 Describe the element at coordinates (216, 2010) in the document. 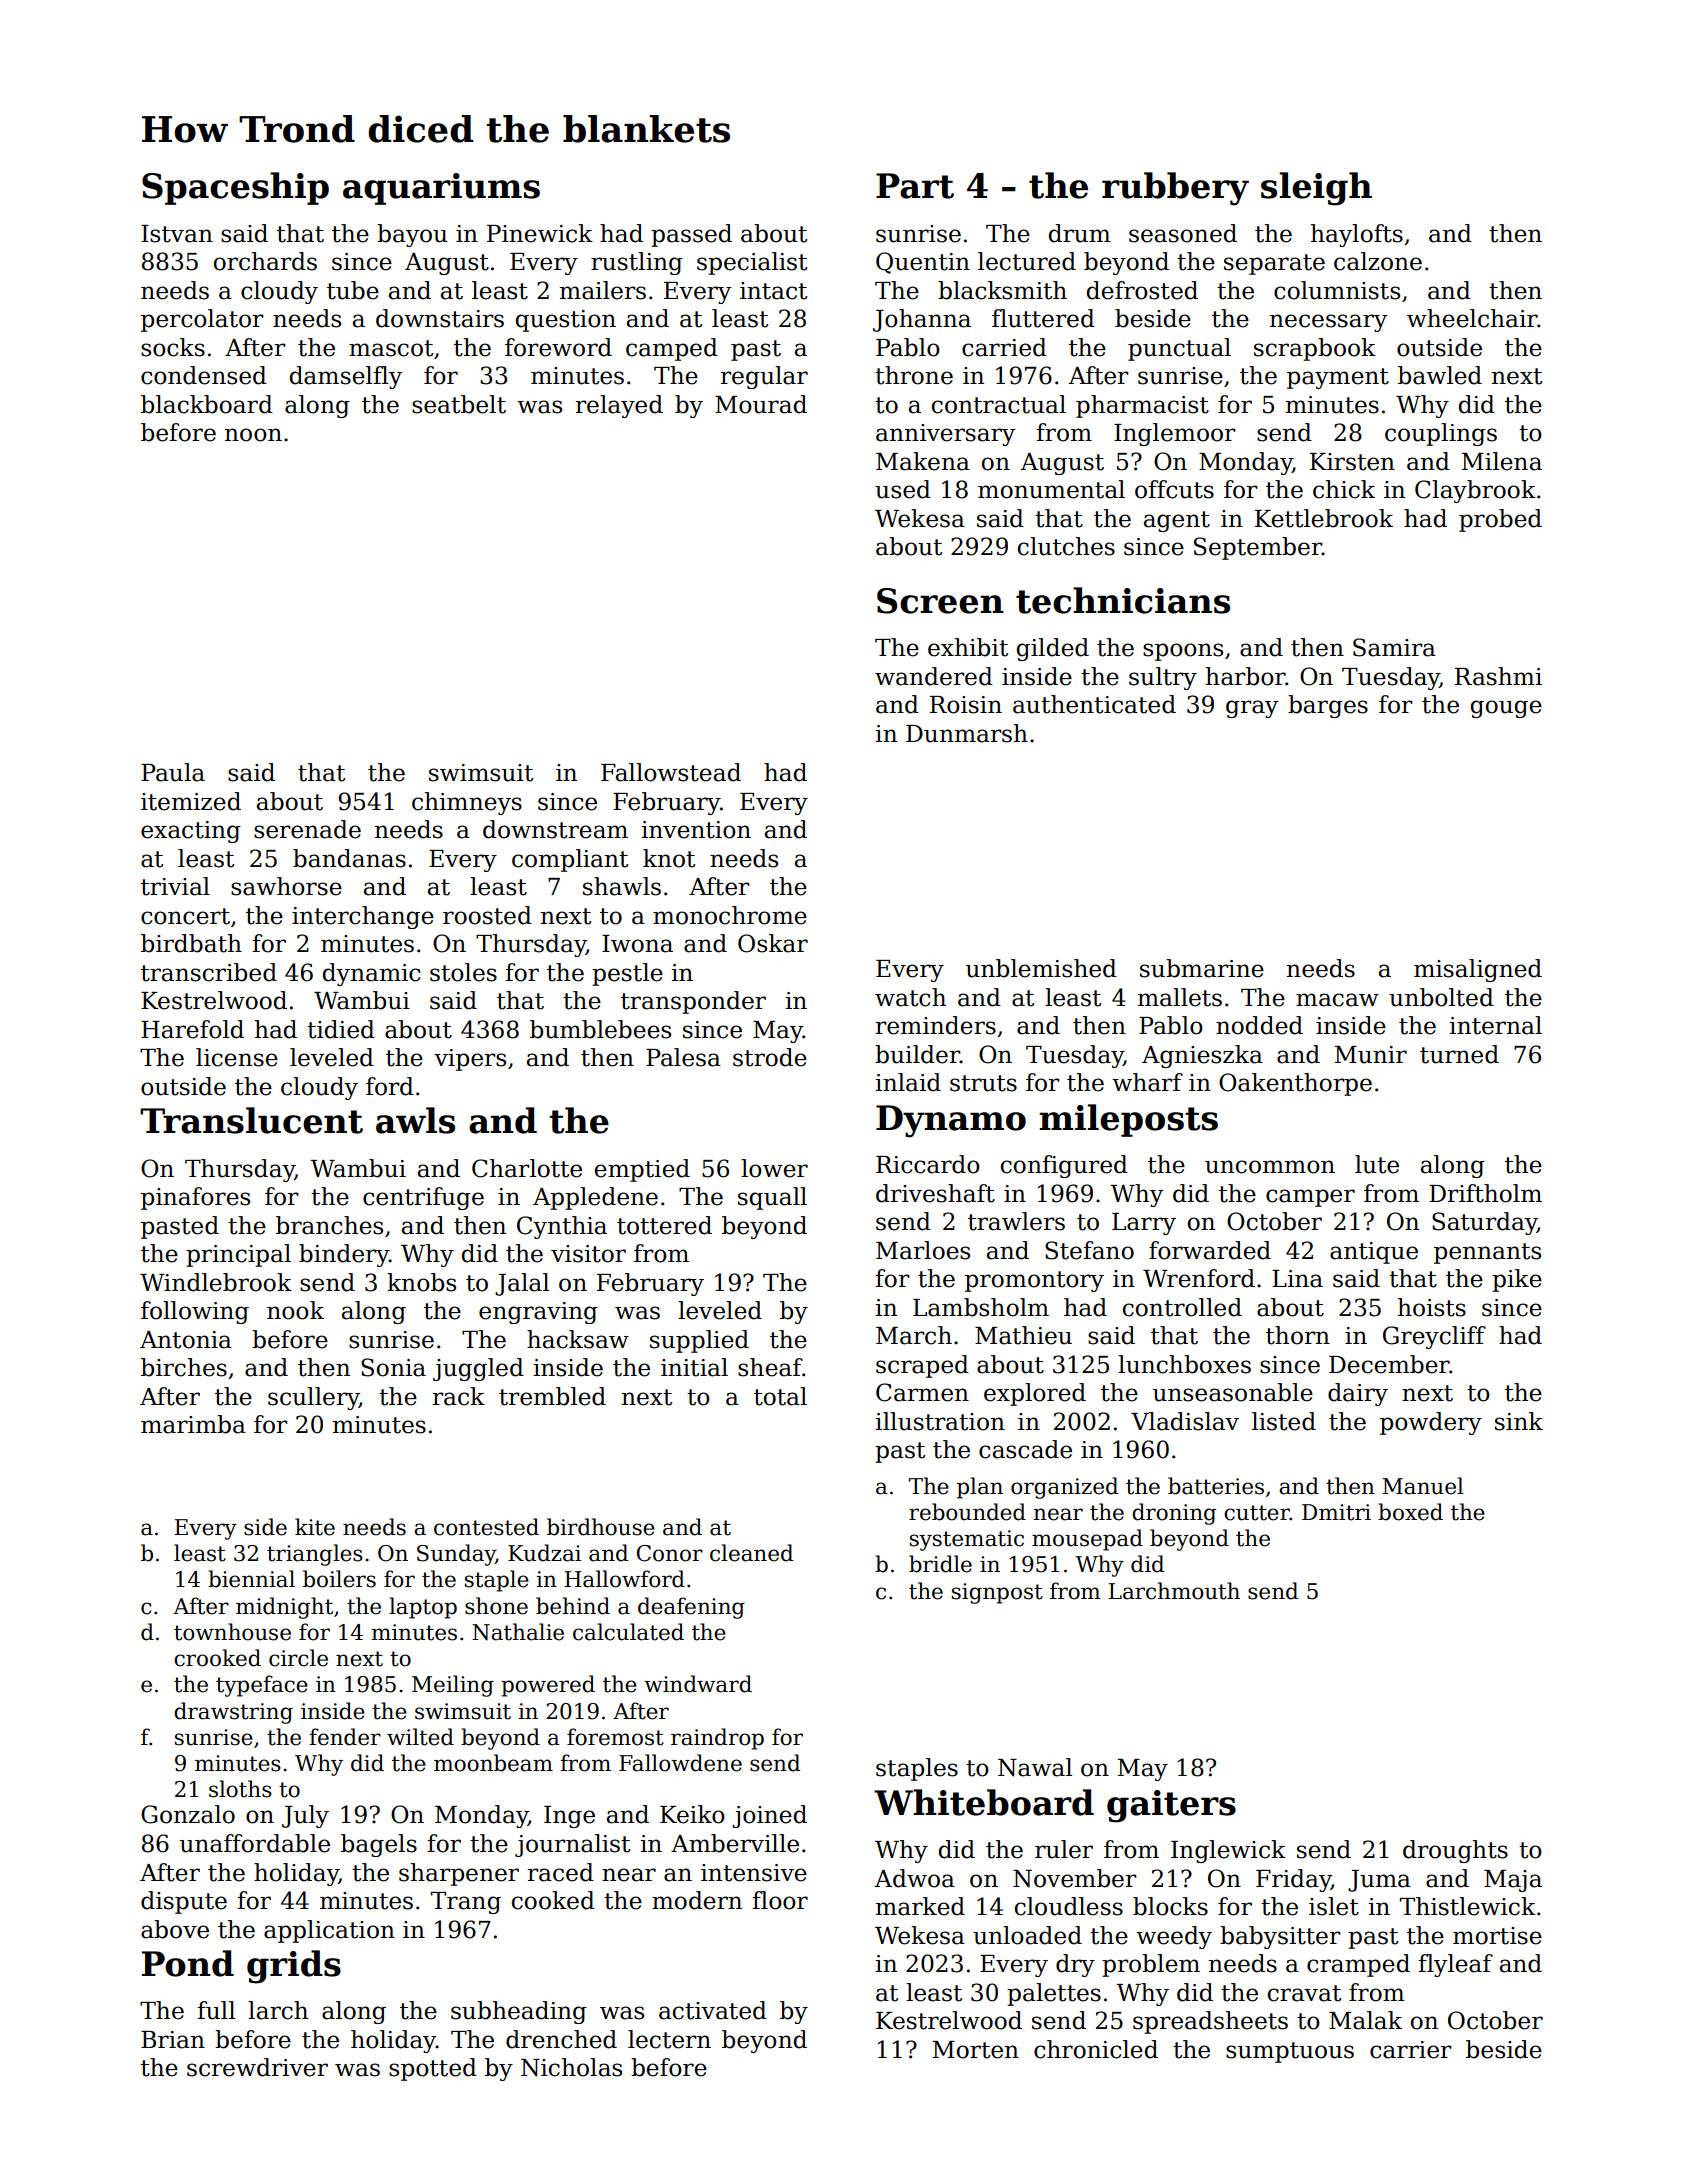

I see `full` at that location.
